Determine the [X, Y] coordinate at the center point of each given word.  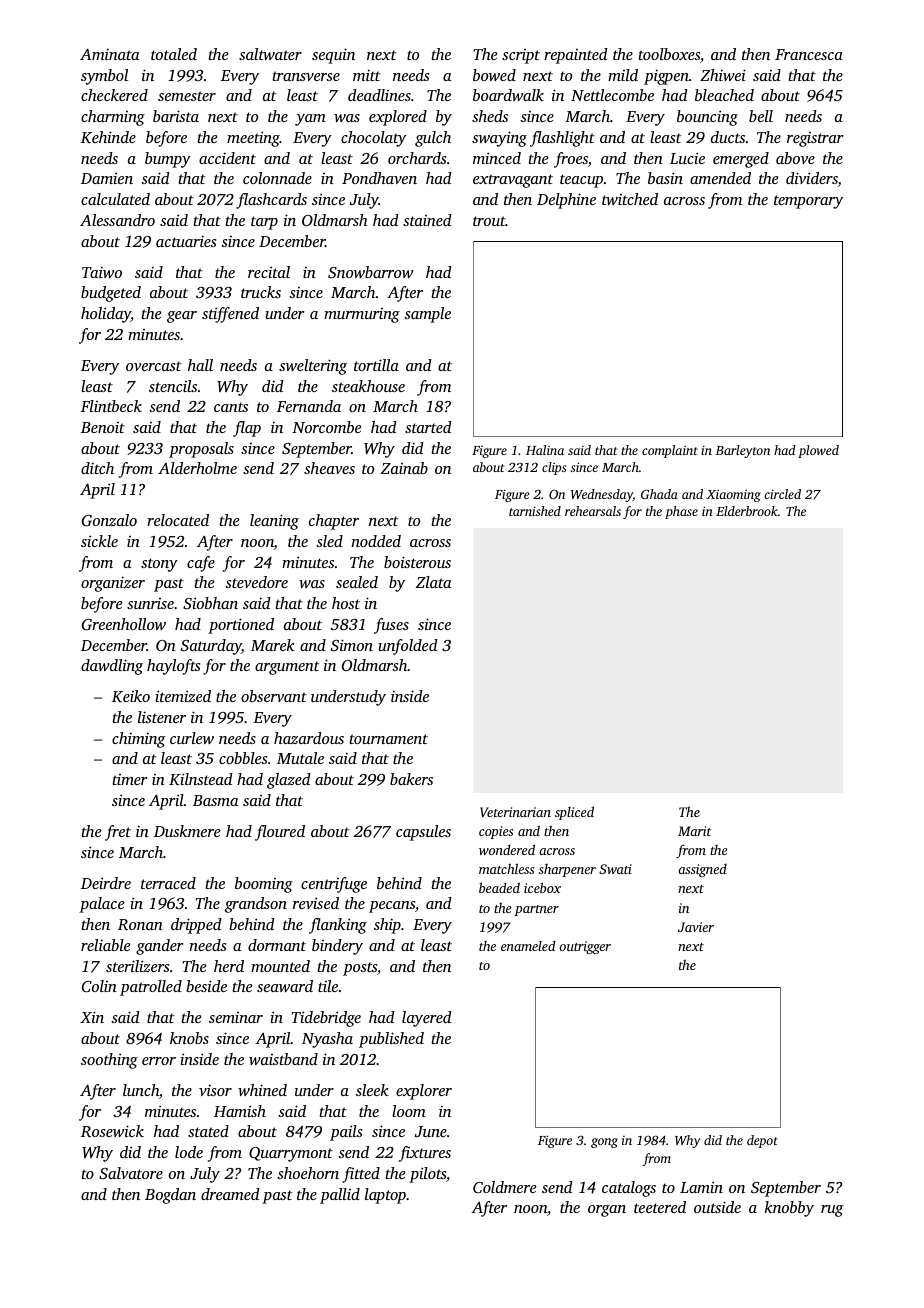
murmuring [362, 315]
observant [274, 696]
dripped [196, 926]
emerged [741, 160]
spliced [574, 813]
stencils [173, 386]
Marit [694, 831]
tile [328, 986]
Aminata [110, 54]
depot [762, 1141]
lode [189, 1152]
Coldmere [504, 1187]
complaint [670, 451]
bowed [494, 75]
